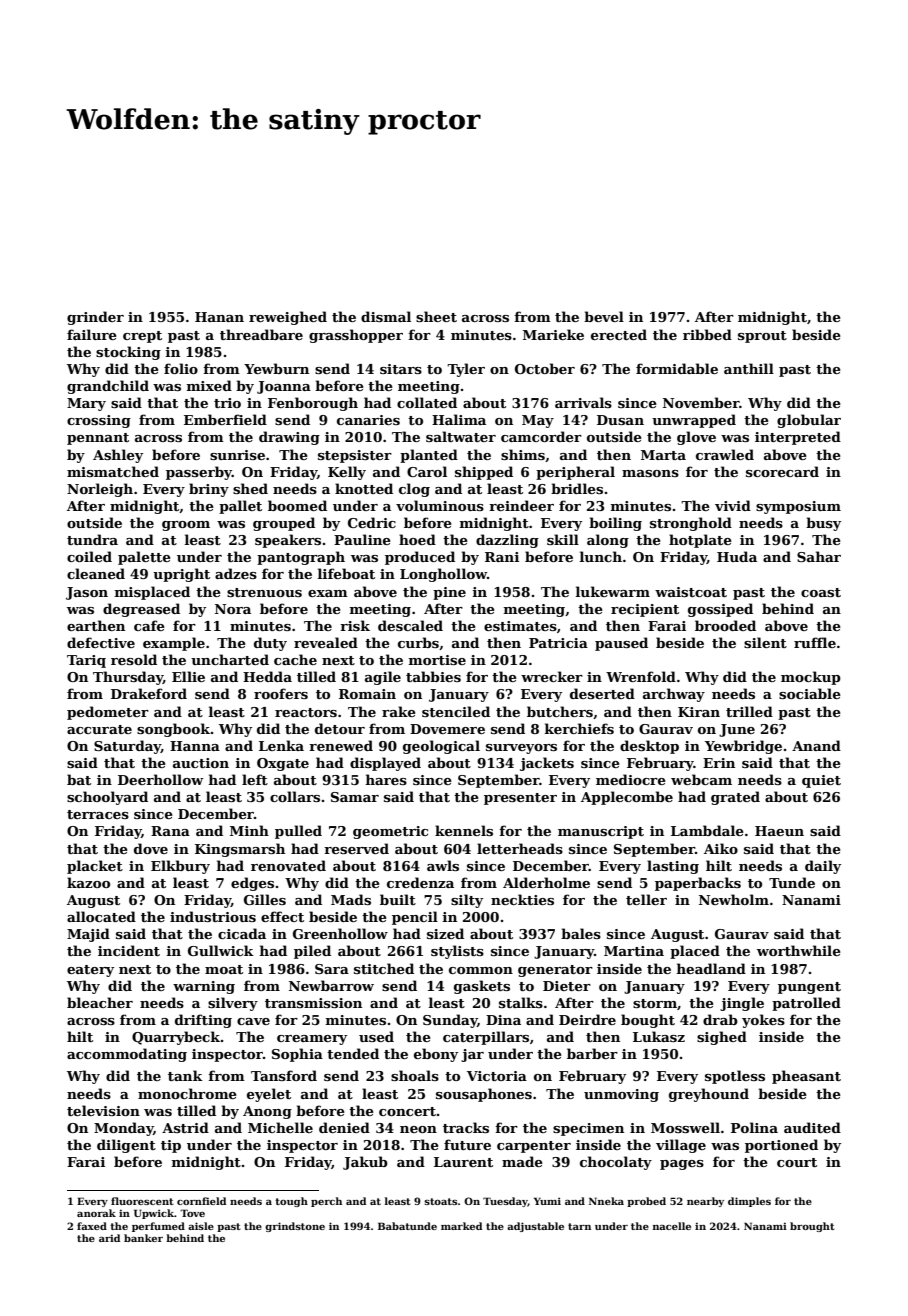  What do you see at coordinates (762, 337) in the document?
I see `sprout` at bounding box center [762, 337].
